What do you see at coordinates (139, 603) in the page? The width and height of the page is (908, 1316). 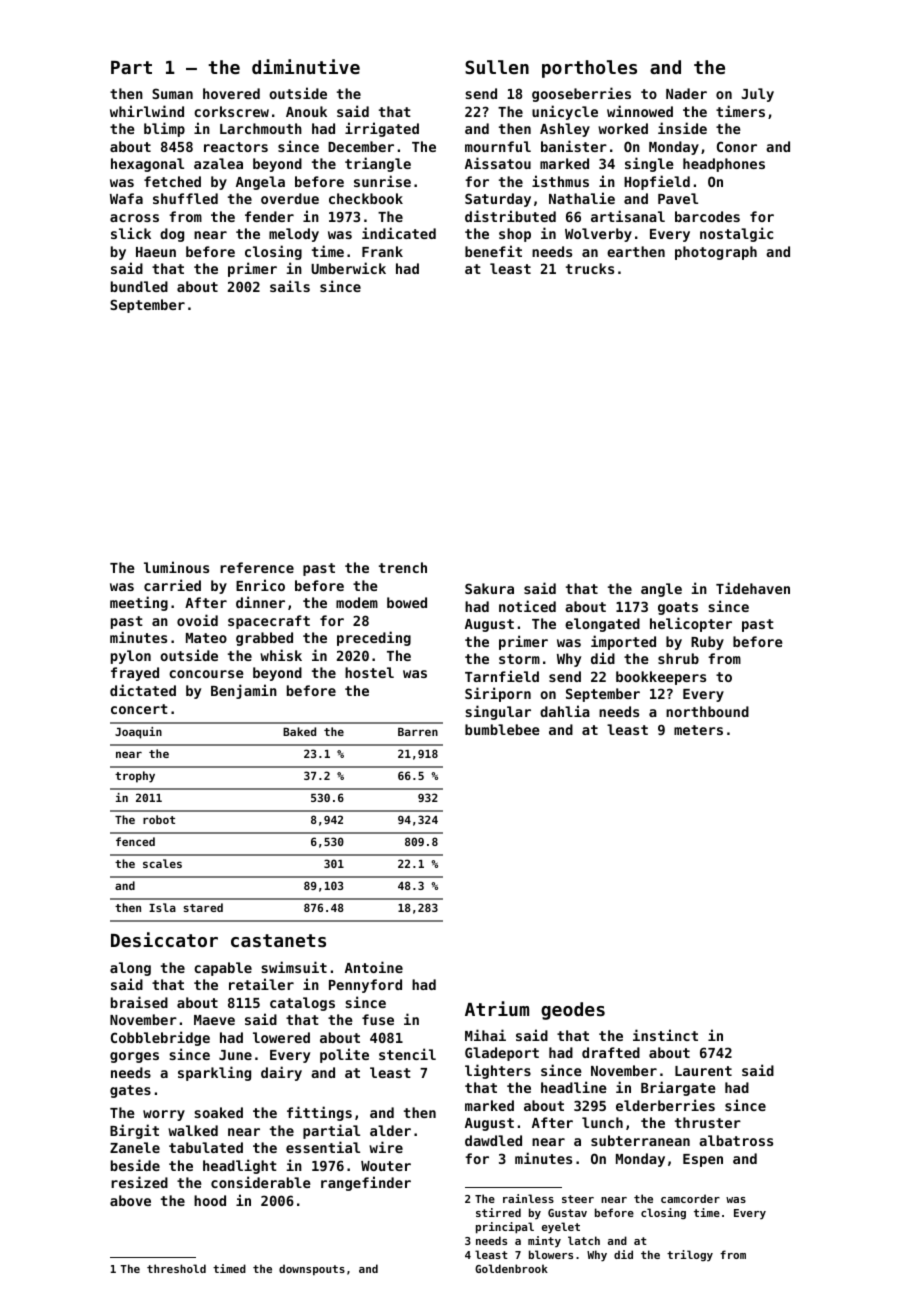 I see `meeting` at bounding box center [139, 603].
